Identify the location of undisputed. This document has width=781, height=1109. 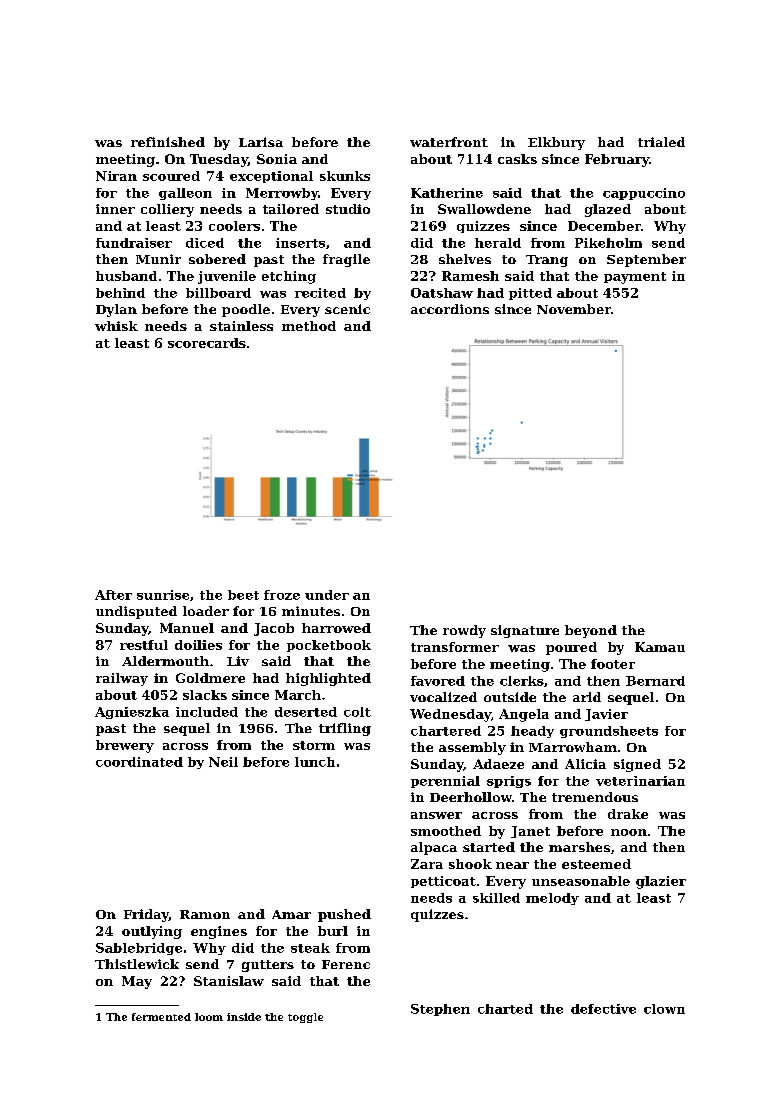
(136, 612).
